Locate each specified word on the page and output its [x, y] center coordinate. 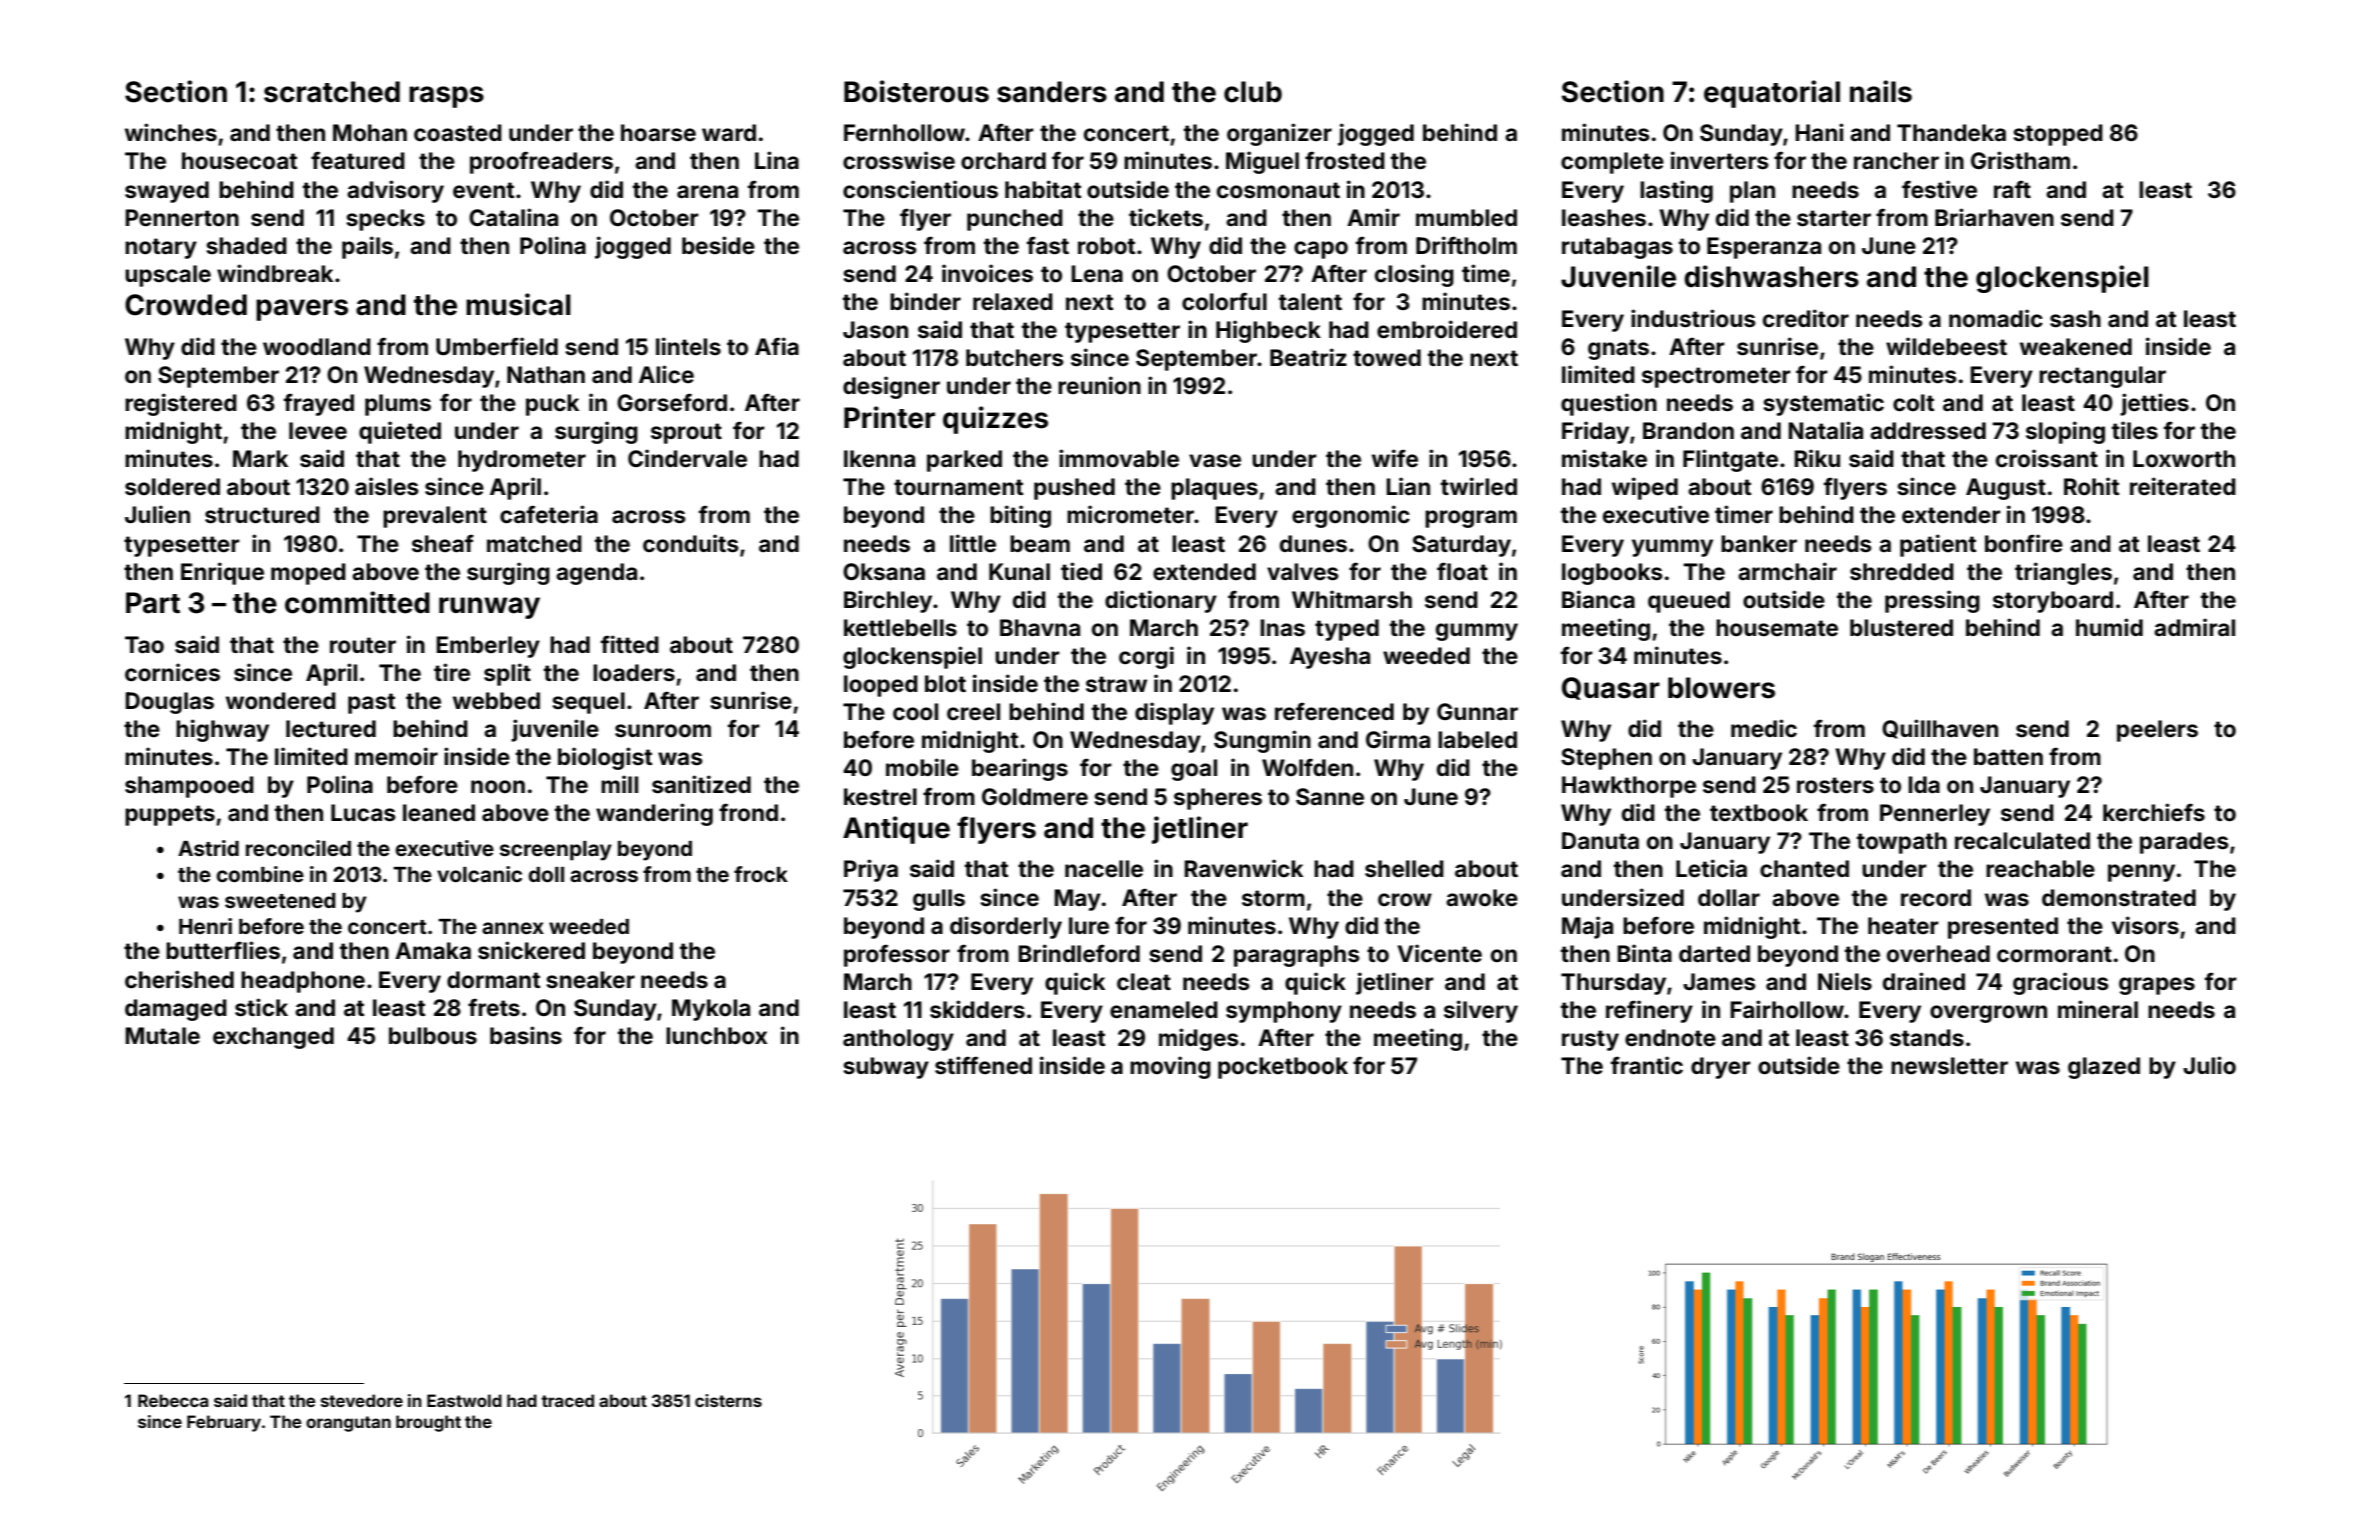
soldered [172, 487]
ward [729, 132]
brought [428, 1423]
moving [1170, 1067]
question [1609, 404]
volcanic [479, 874]
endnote [1670, 1038]
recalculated [2022, 841]
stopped [2058, 135]
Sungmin [1262, 741]
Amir [1373, 217]
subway [886, 1068]
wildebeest [1946, 346]
